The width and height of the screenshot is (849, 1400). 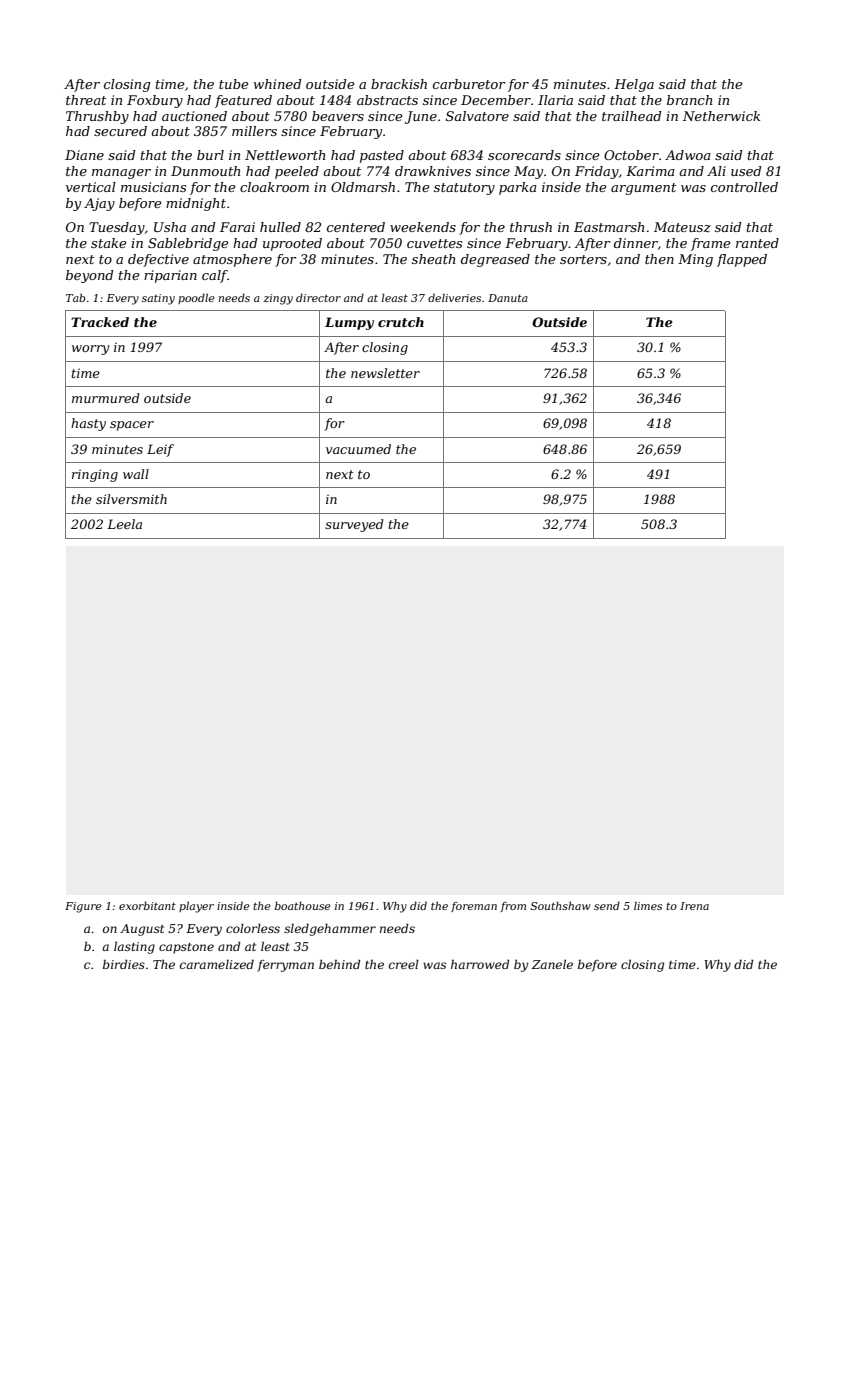 I want to click on satiny, so click(x=158, y=299).
